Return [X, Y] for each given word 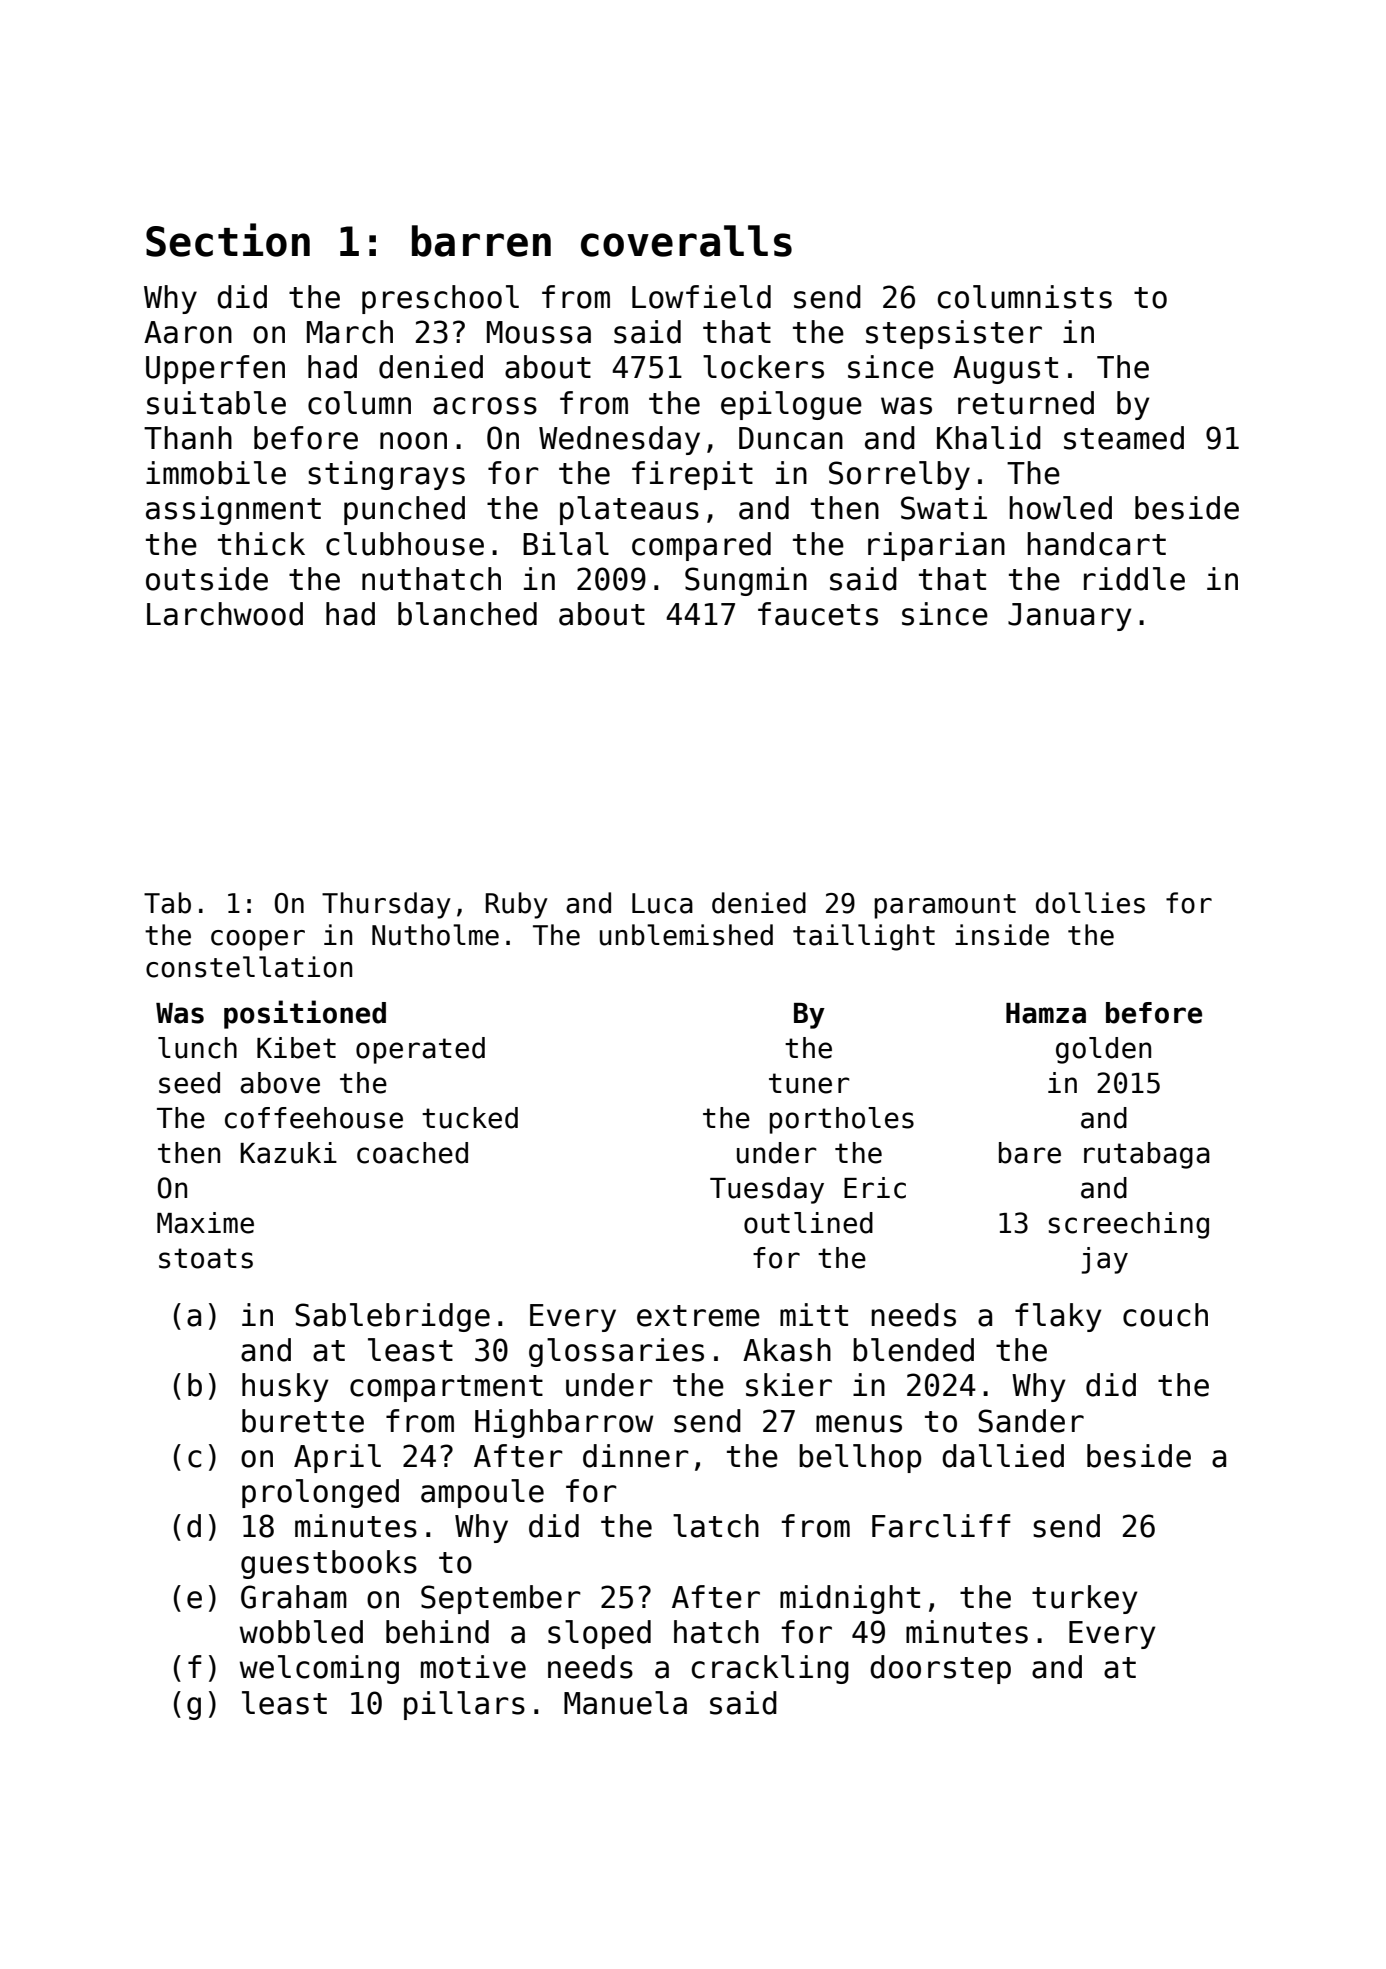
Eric [875, 1188]
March [350, 332]
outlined [808, 1223]
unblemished [686, 935]
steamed [1124, 438]
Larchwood [225, 614]
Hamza [1046, 1013]
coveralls [686, 241]
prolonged [320, 1493]
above [280, 1083]
